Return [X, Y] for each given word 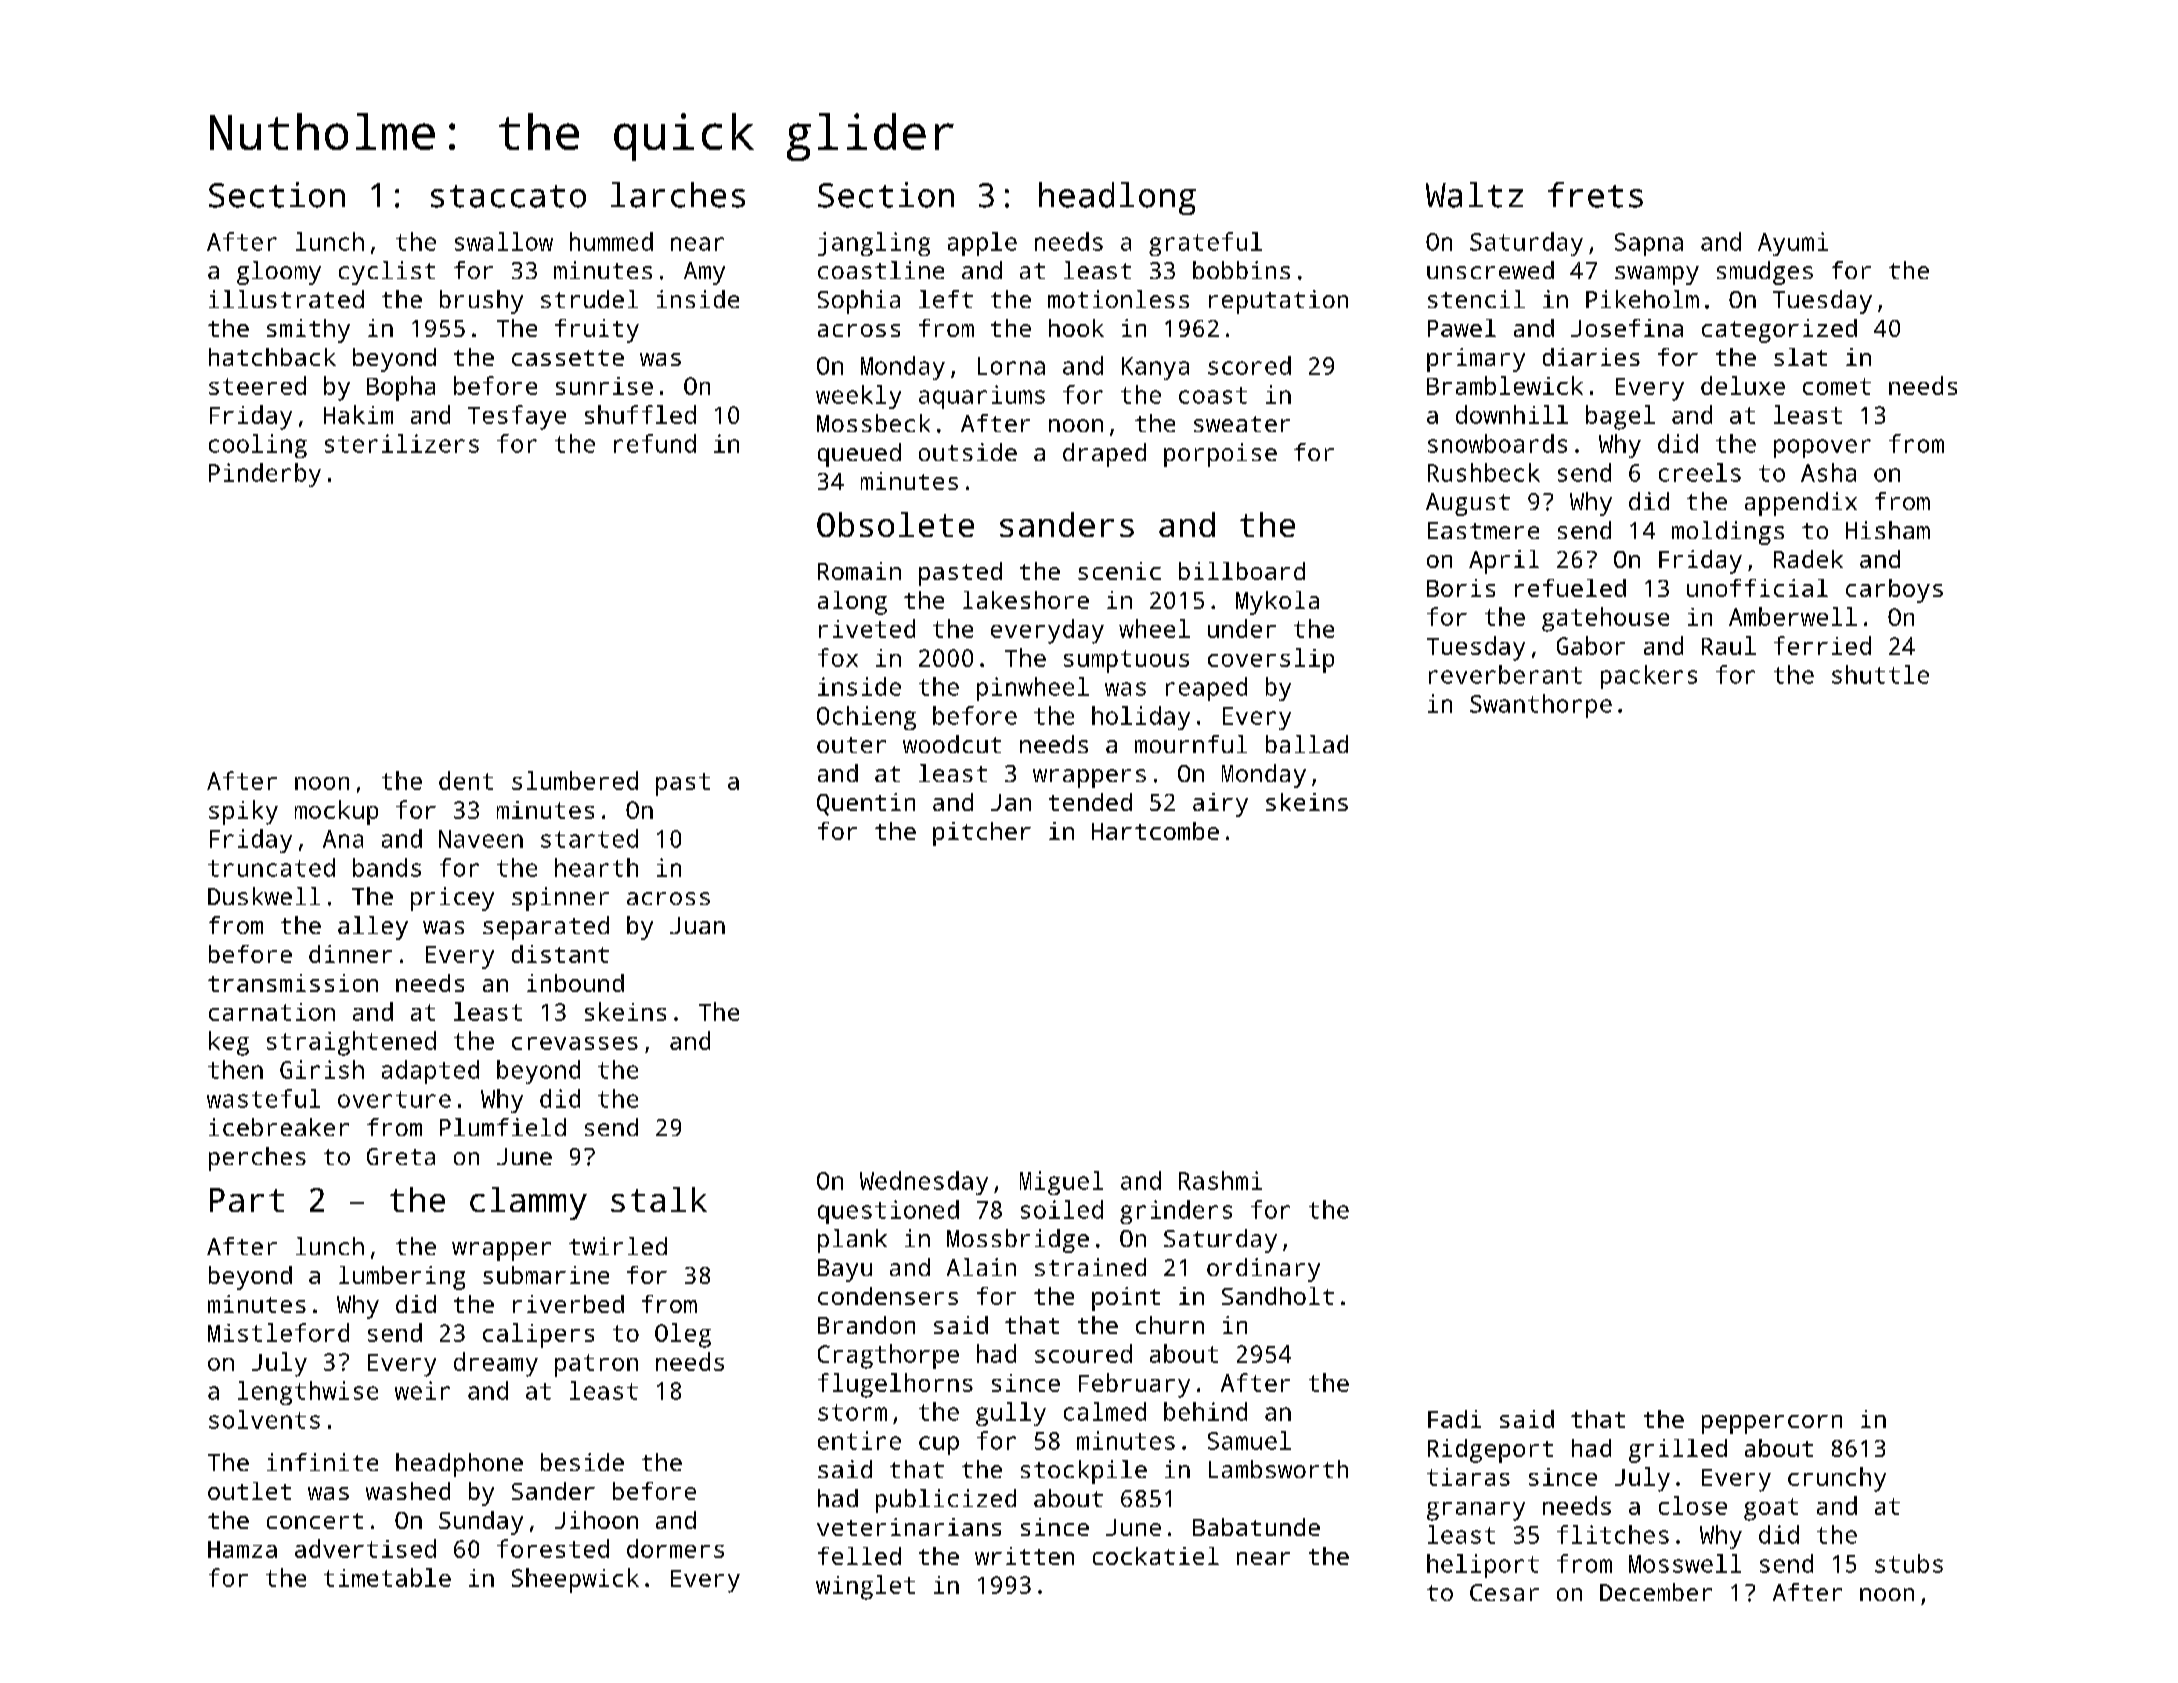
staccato [508, 196]
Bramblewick [1505, 385]
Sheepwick [575, 1580]
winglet [865, 1587]
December [1656, 1592]
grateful [1205, 244]
